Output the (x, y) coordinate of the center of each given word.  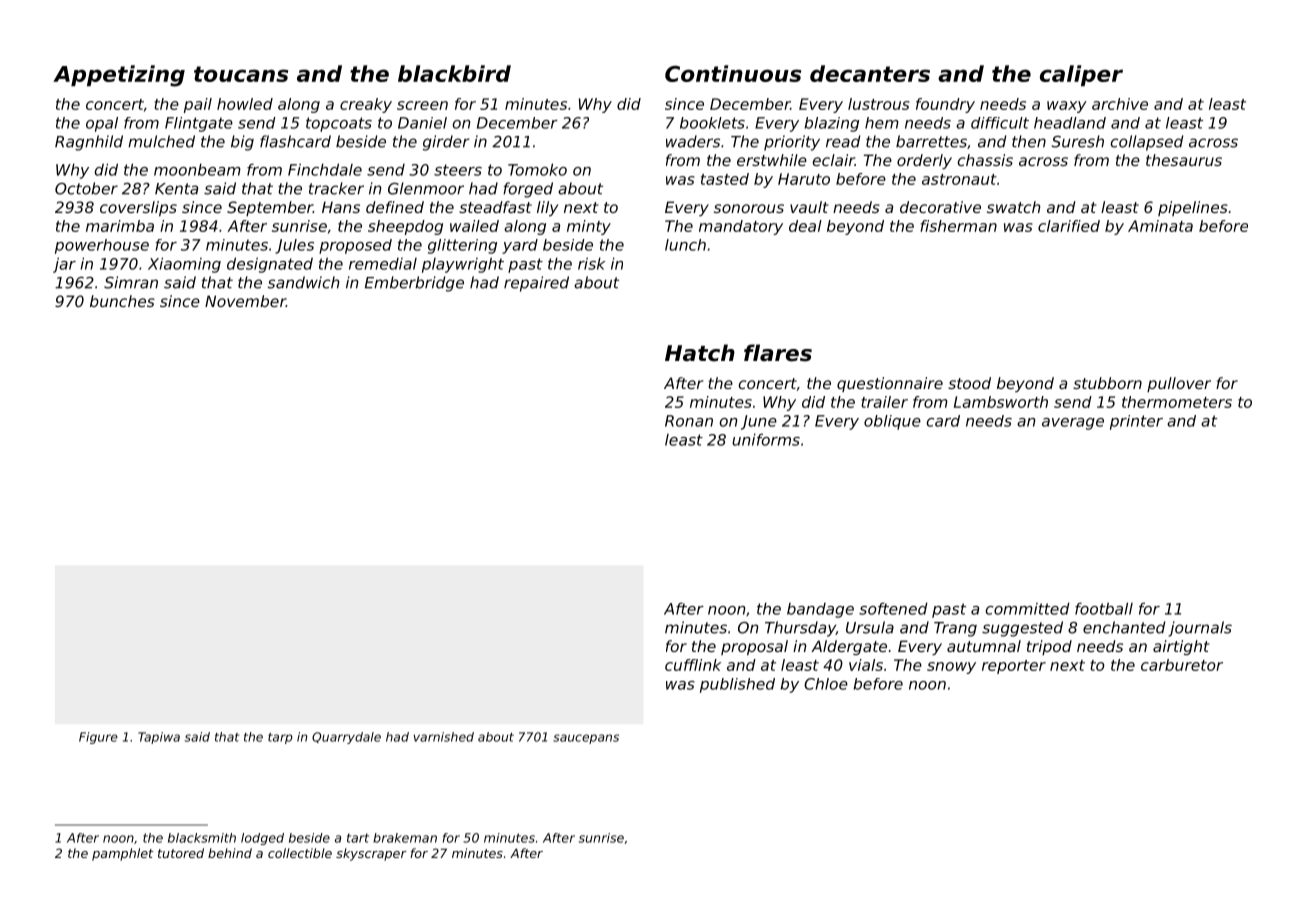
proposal (754, 647)
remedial (383, 264)
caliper (1081, 75)
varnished (444, 737)
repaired (536, 284)
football (1104, 608)
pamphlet (123, 854)
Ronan (689, 421)
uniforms (766, 439)
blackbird (454, 73)
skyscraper (371, 854)
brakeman (405, 838)
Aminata (1160, 226)
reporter (1014, 667)
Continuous (733, 73)
